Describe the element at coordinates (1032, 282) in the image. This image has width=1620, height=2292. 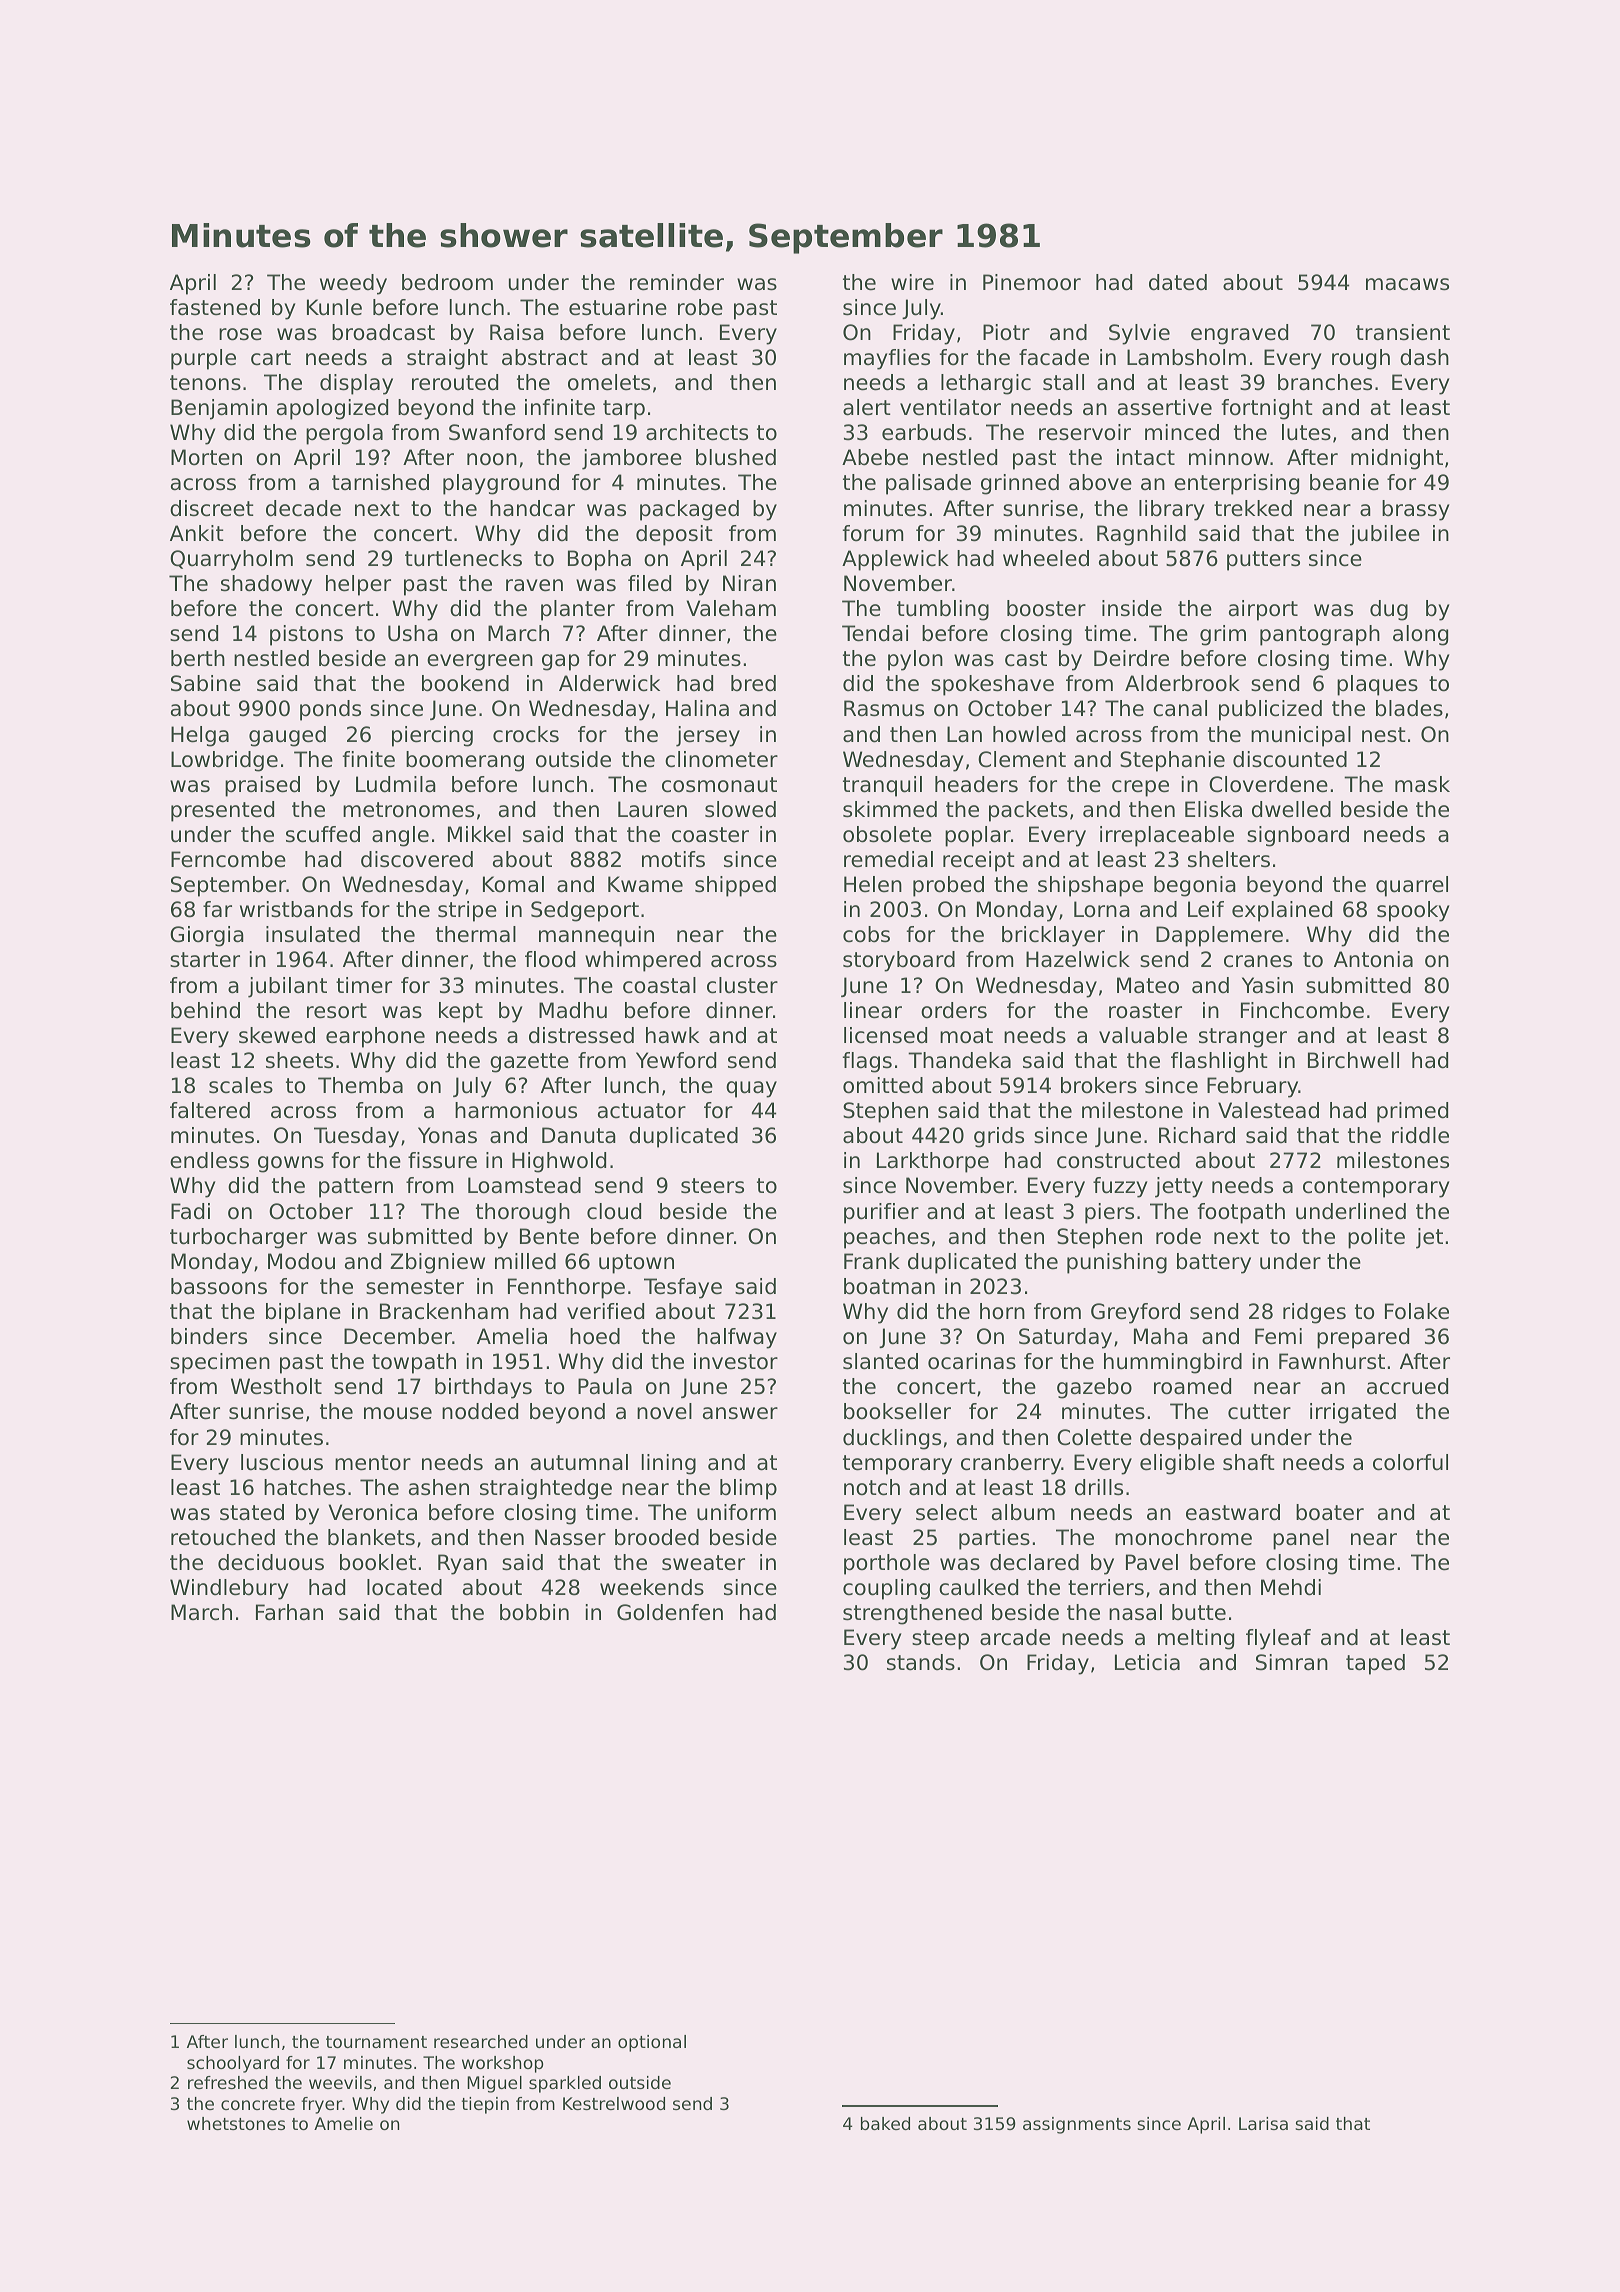
I see `Pinemoor` at that location.
